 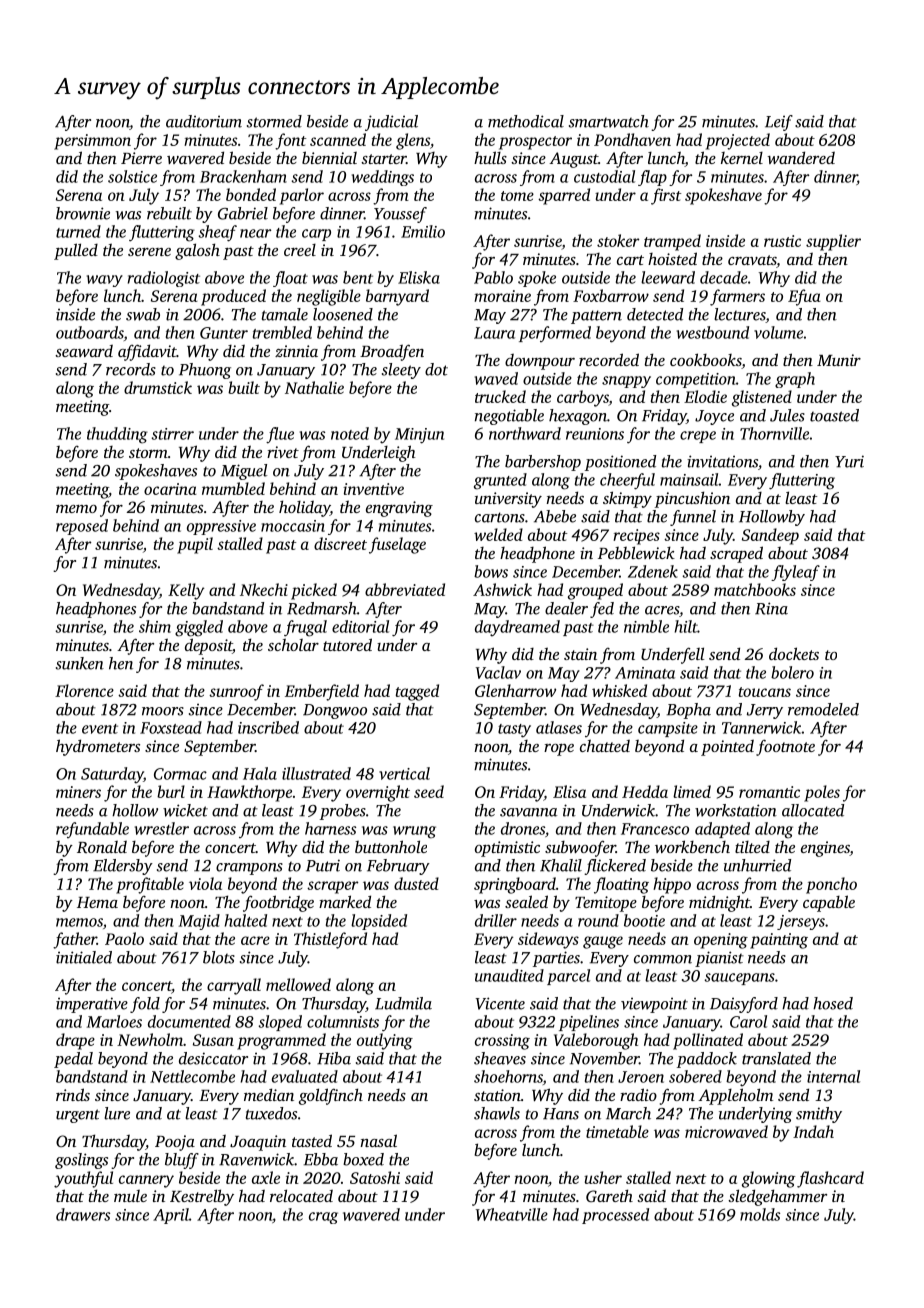 What do you see at coordinates (779, 123) in the document?
I see `Leif` at bounding box center [779, 123].
